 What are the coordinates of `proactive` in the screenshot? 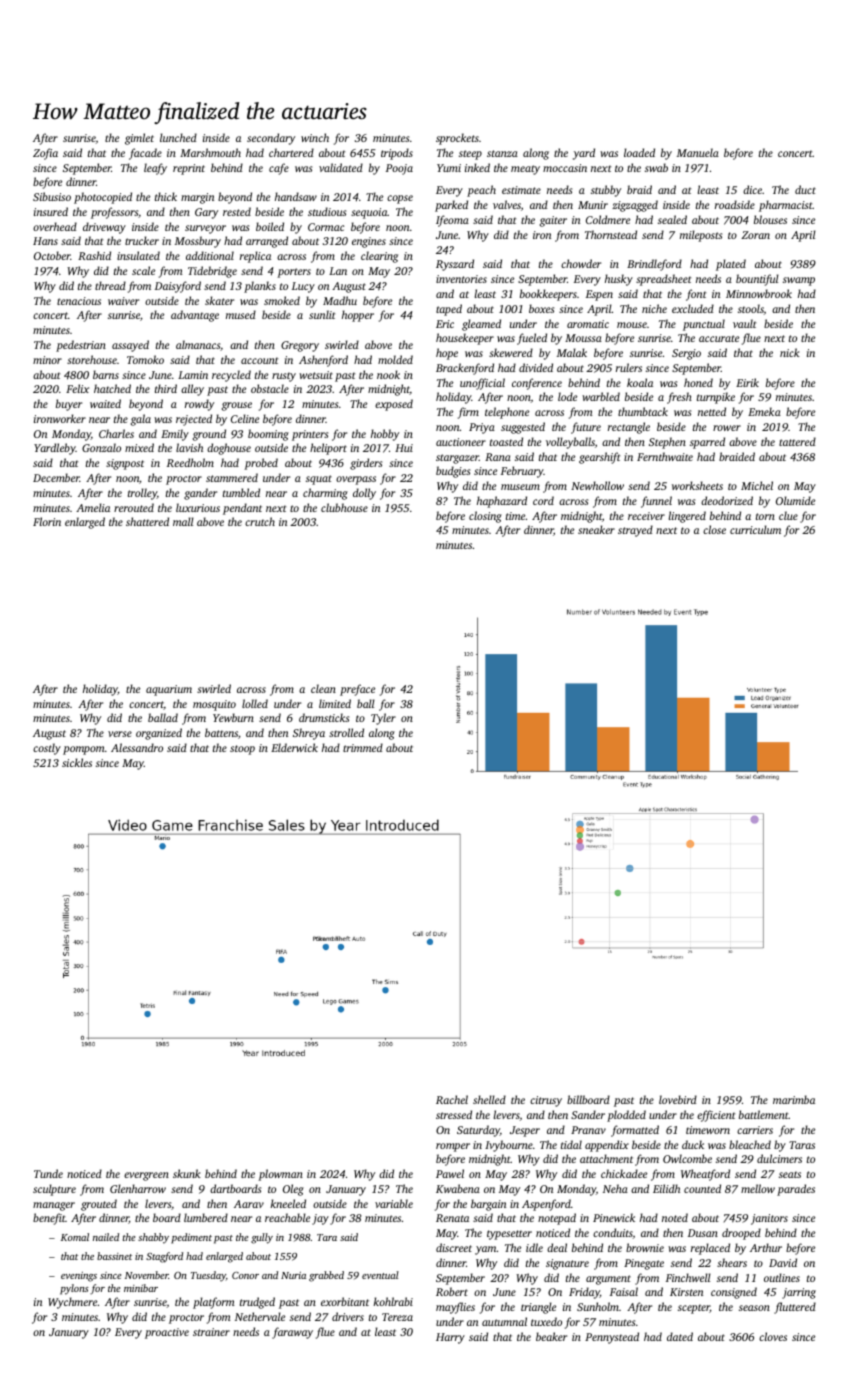 It's located at (167, 1333).
